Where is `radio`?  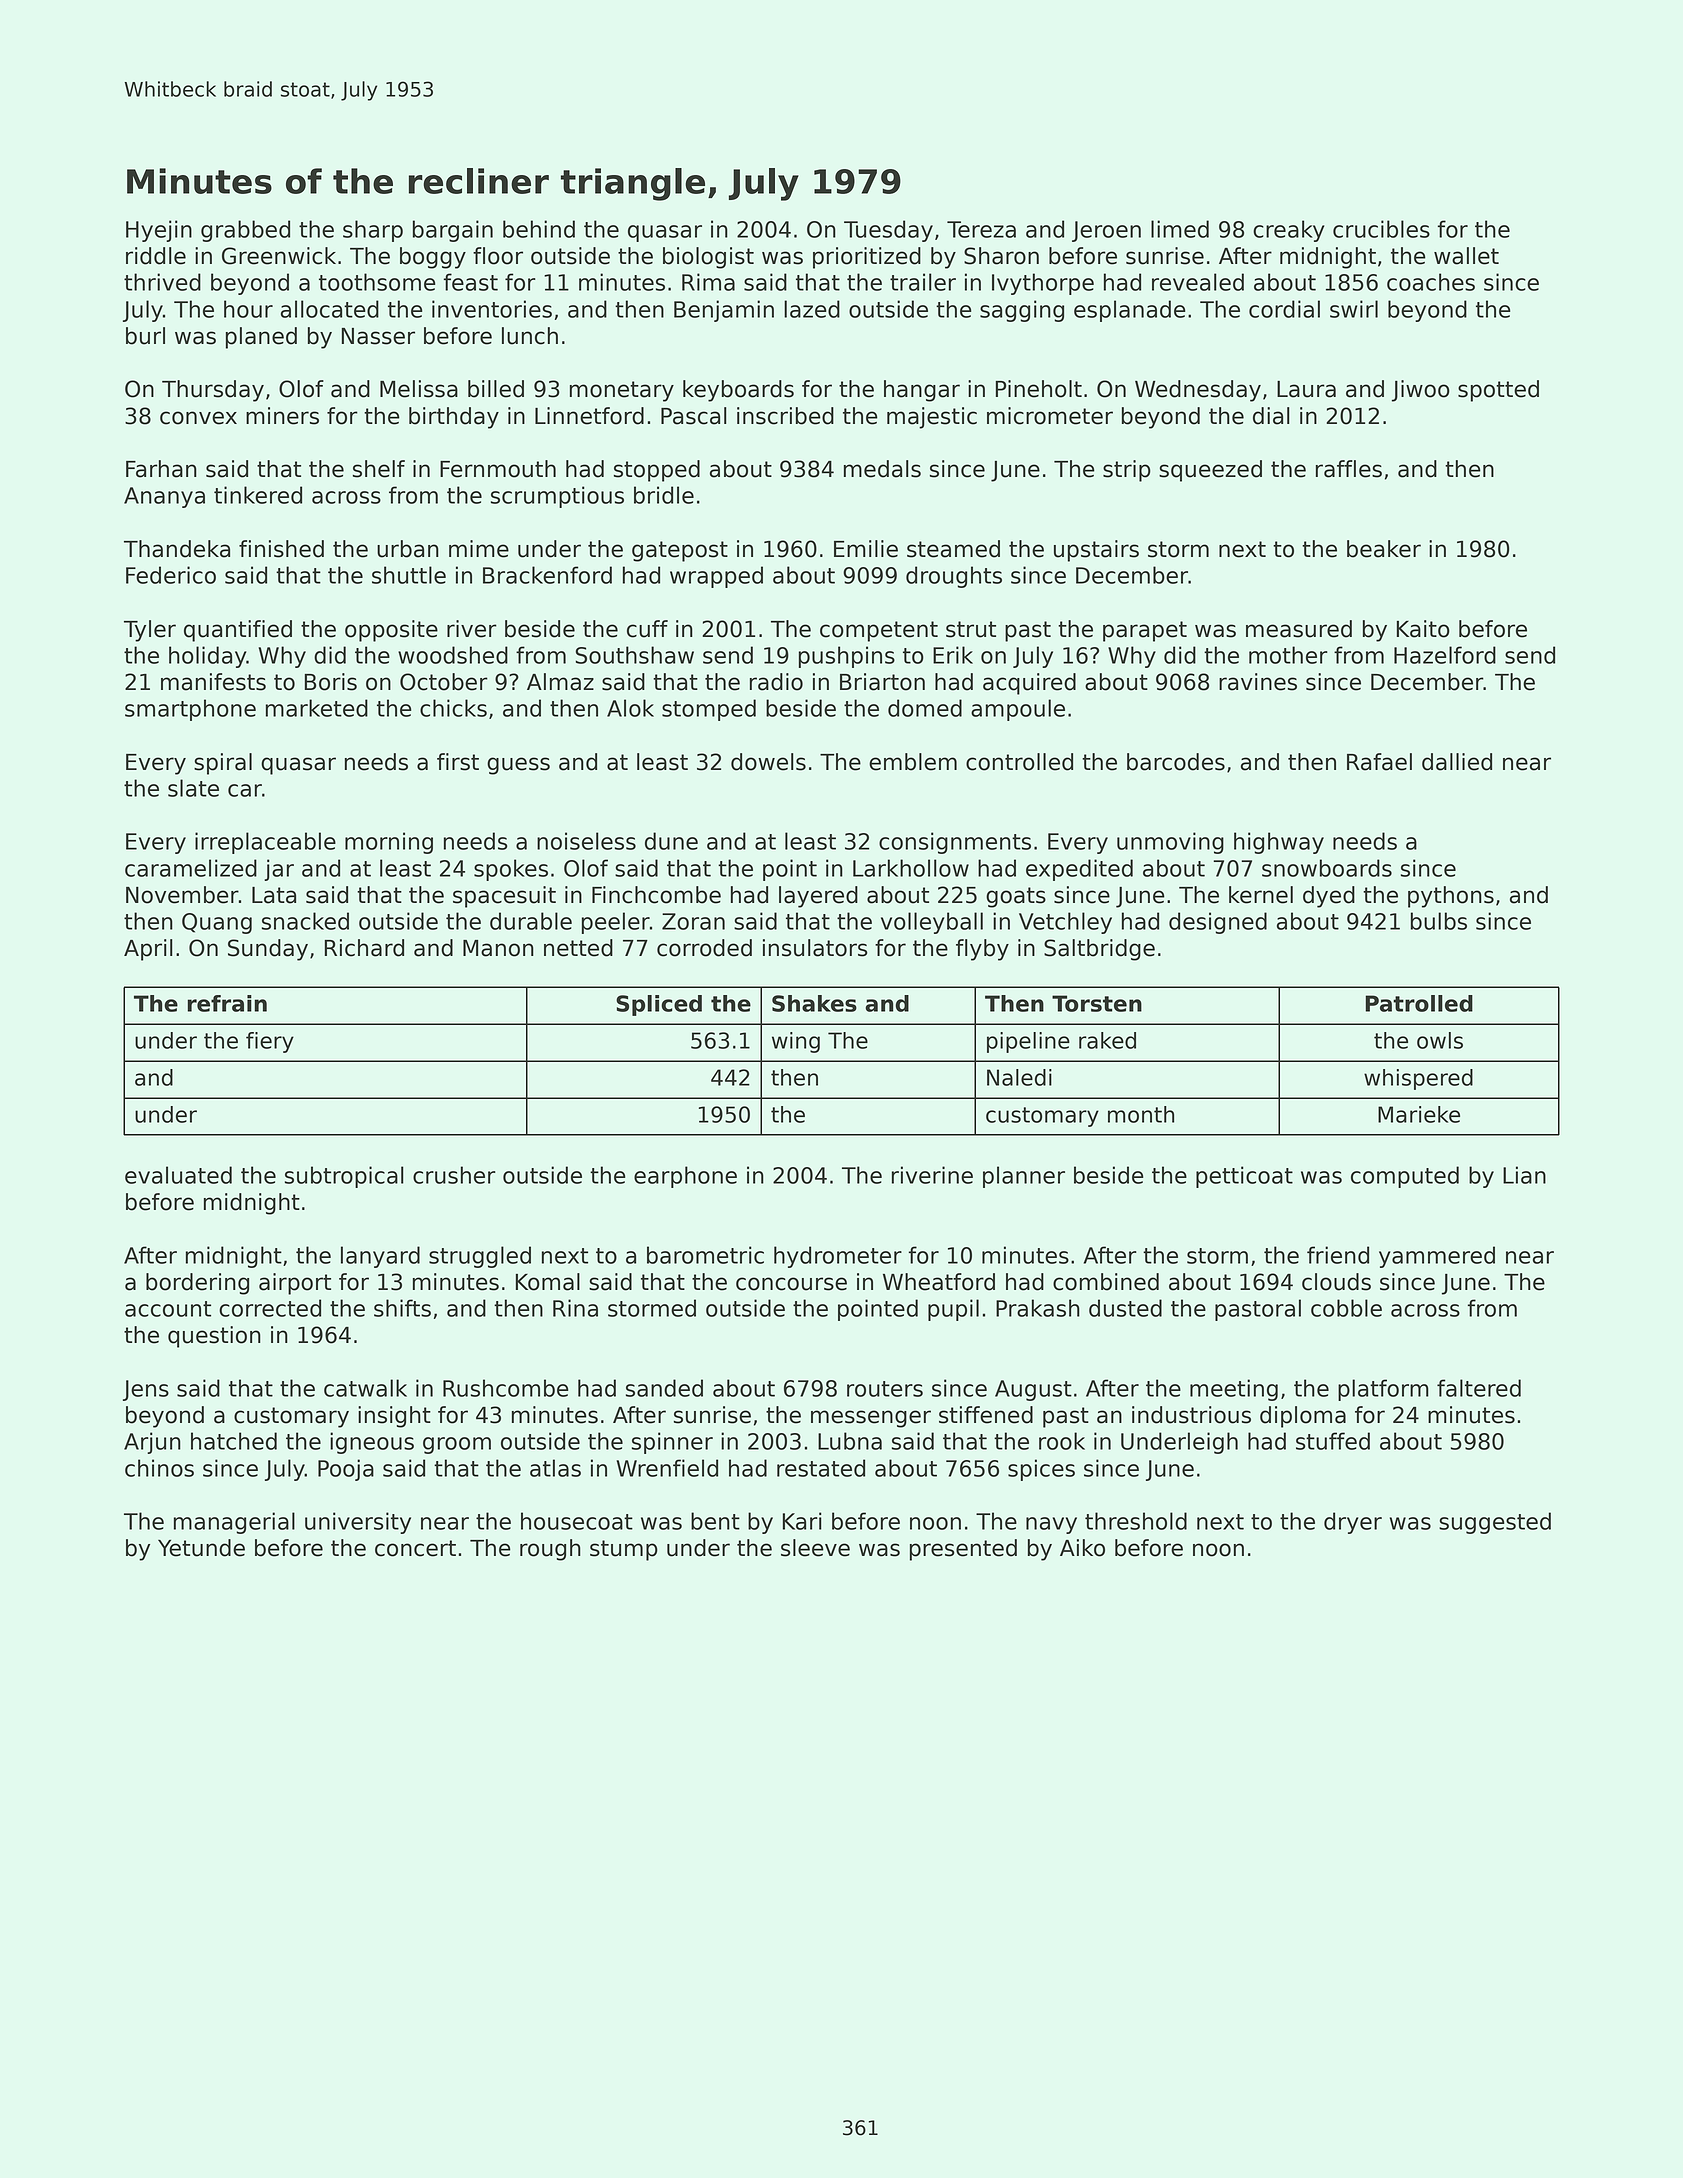
radio is located at coordinates (776, 682).
